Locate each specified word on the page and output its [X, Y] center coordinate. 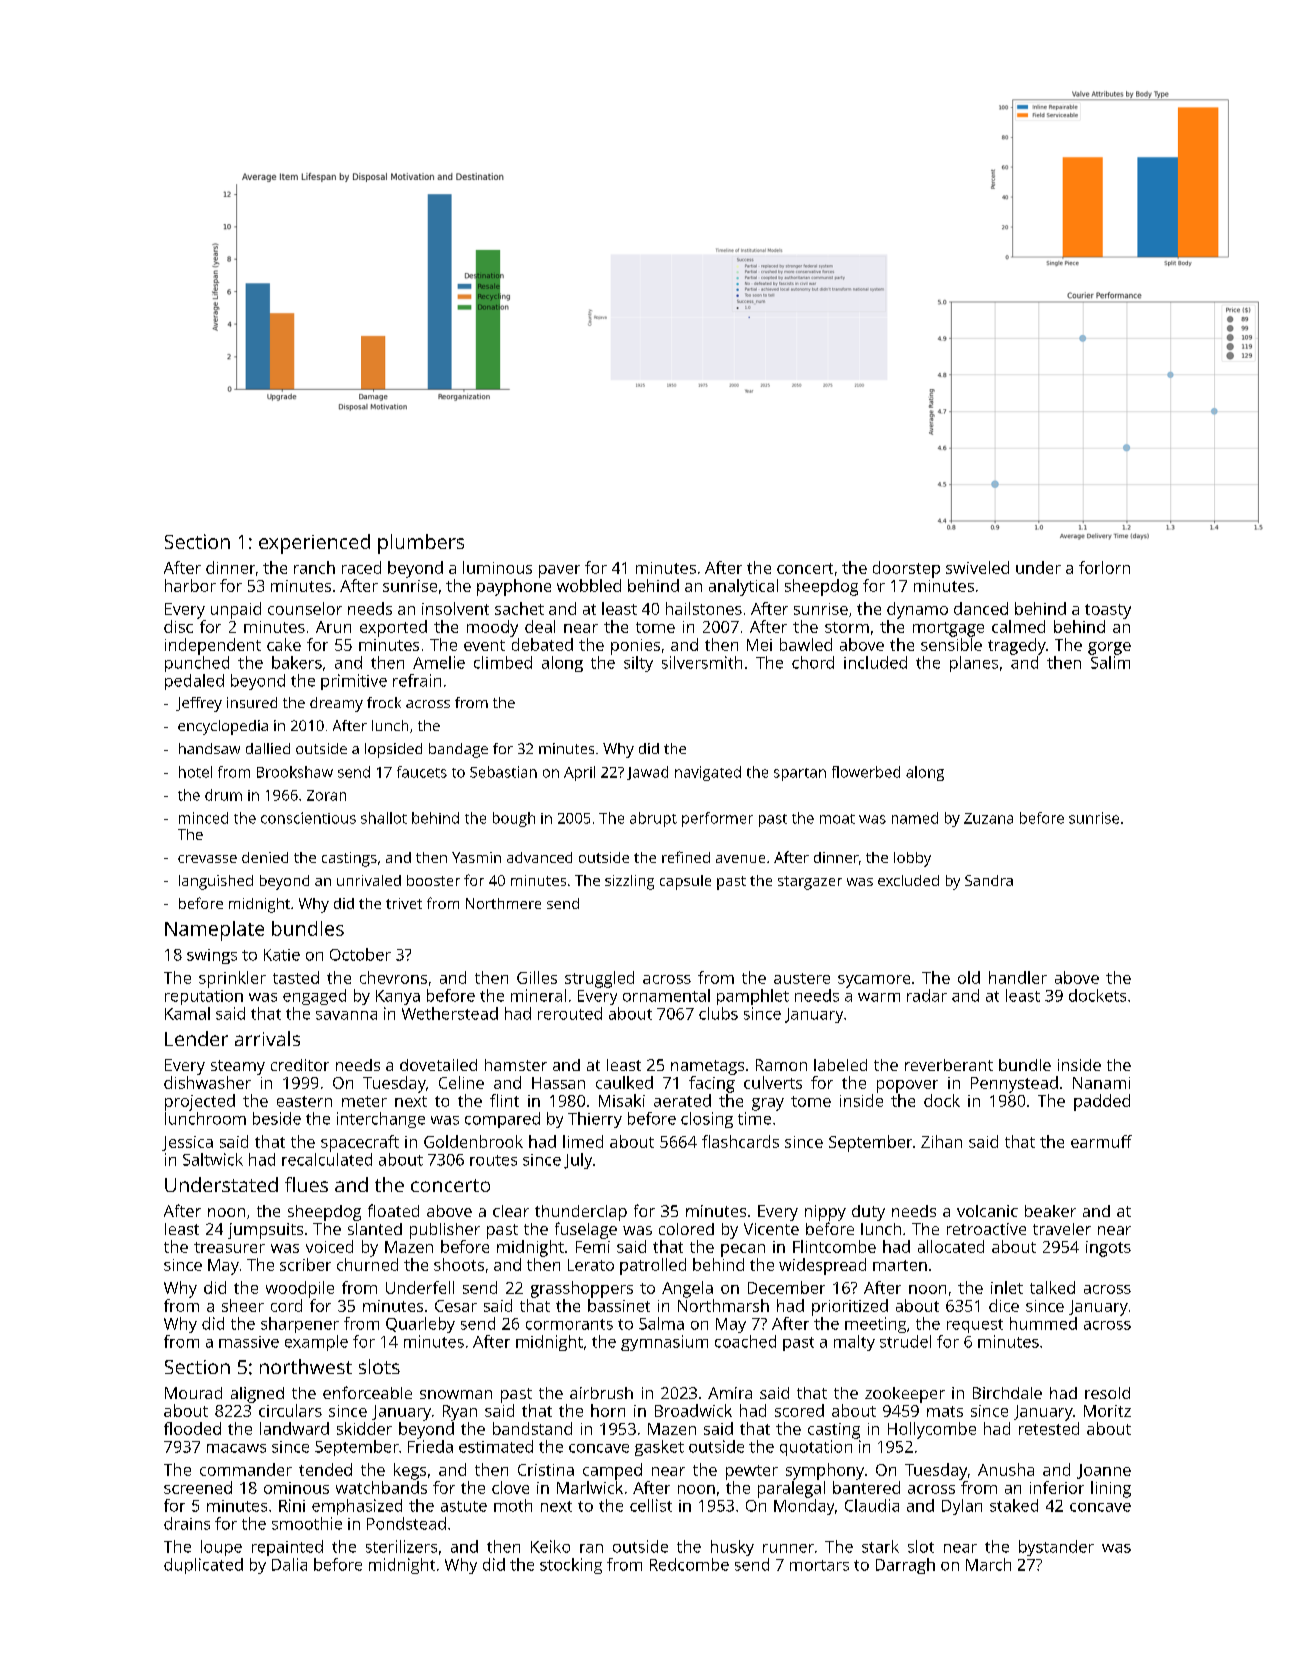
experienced [314, 544]
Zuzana [988, 818]
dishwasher [207, 1082]
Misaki [622, 1100]
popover [907, 1086]
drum [223, 795]
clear [511, 1211]
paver [559, 571]
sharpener [300, 1325]
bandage [458, 750]
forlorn [1104, 567]
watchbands [381, 1487]
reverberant [949, 1065]
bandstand [532, 1428]
